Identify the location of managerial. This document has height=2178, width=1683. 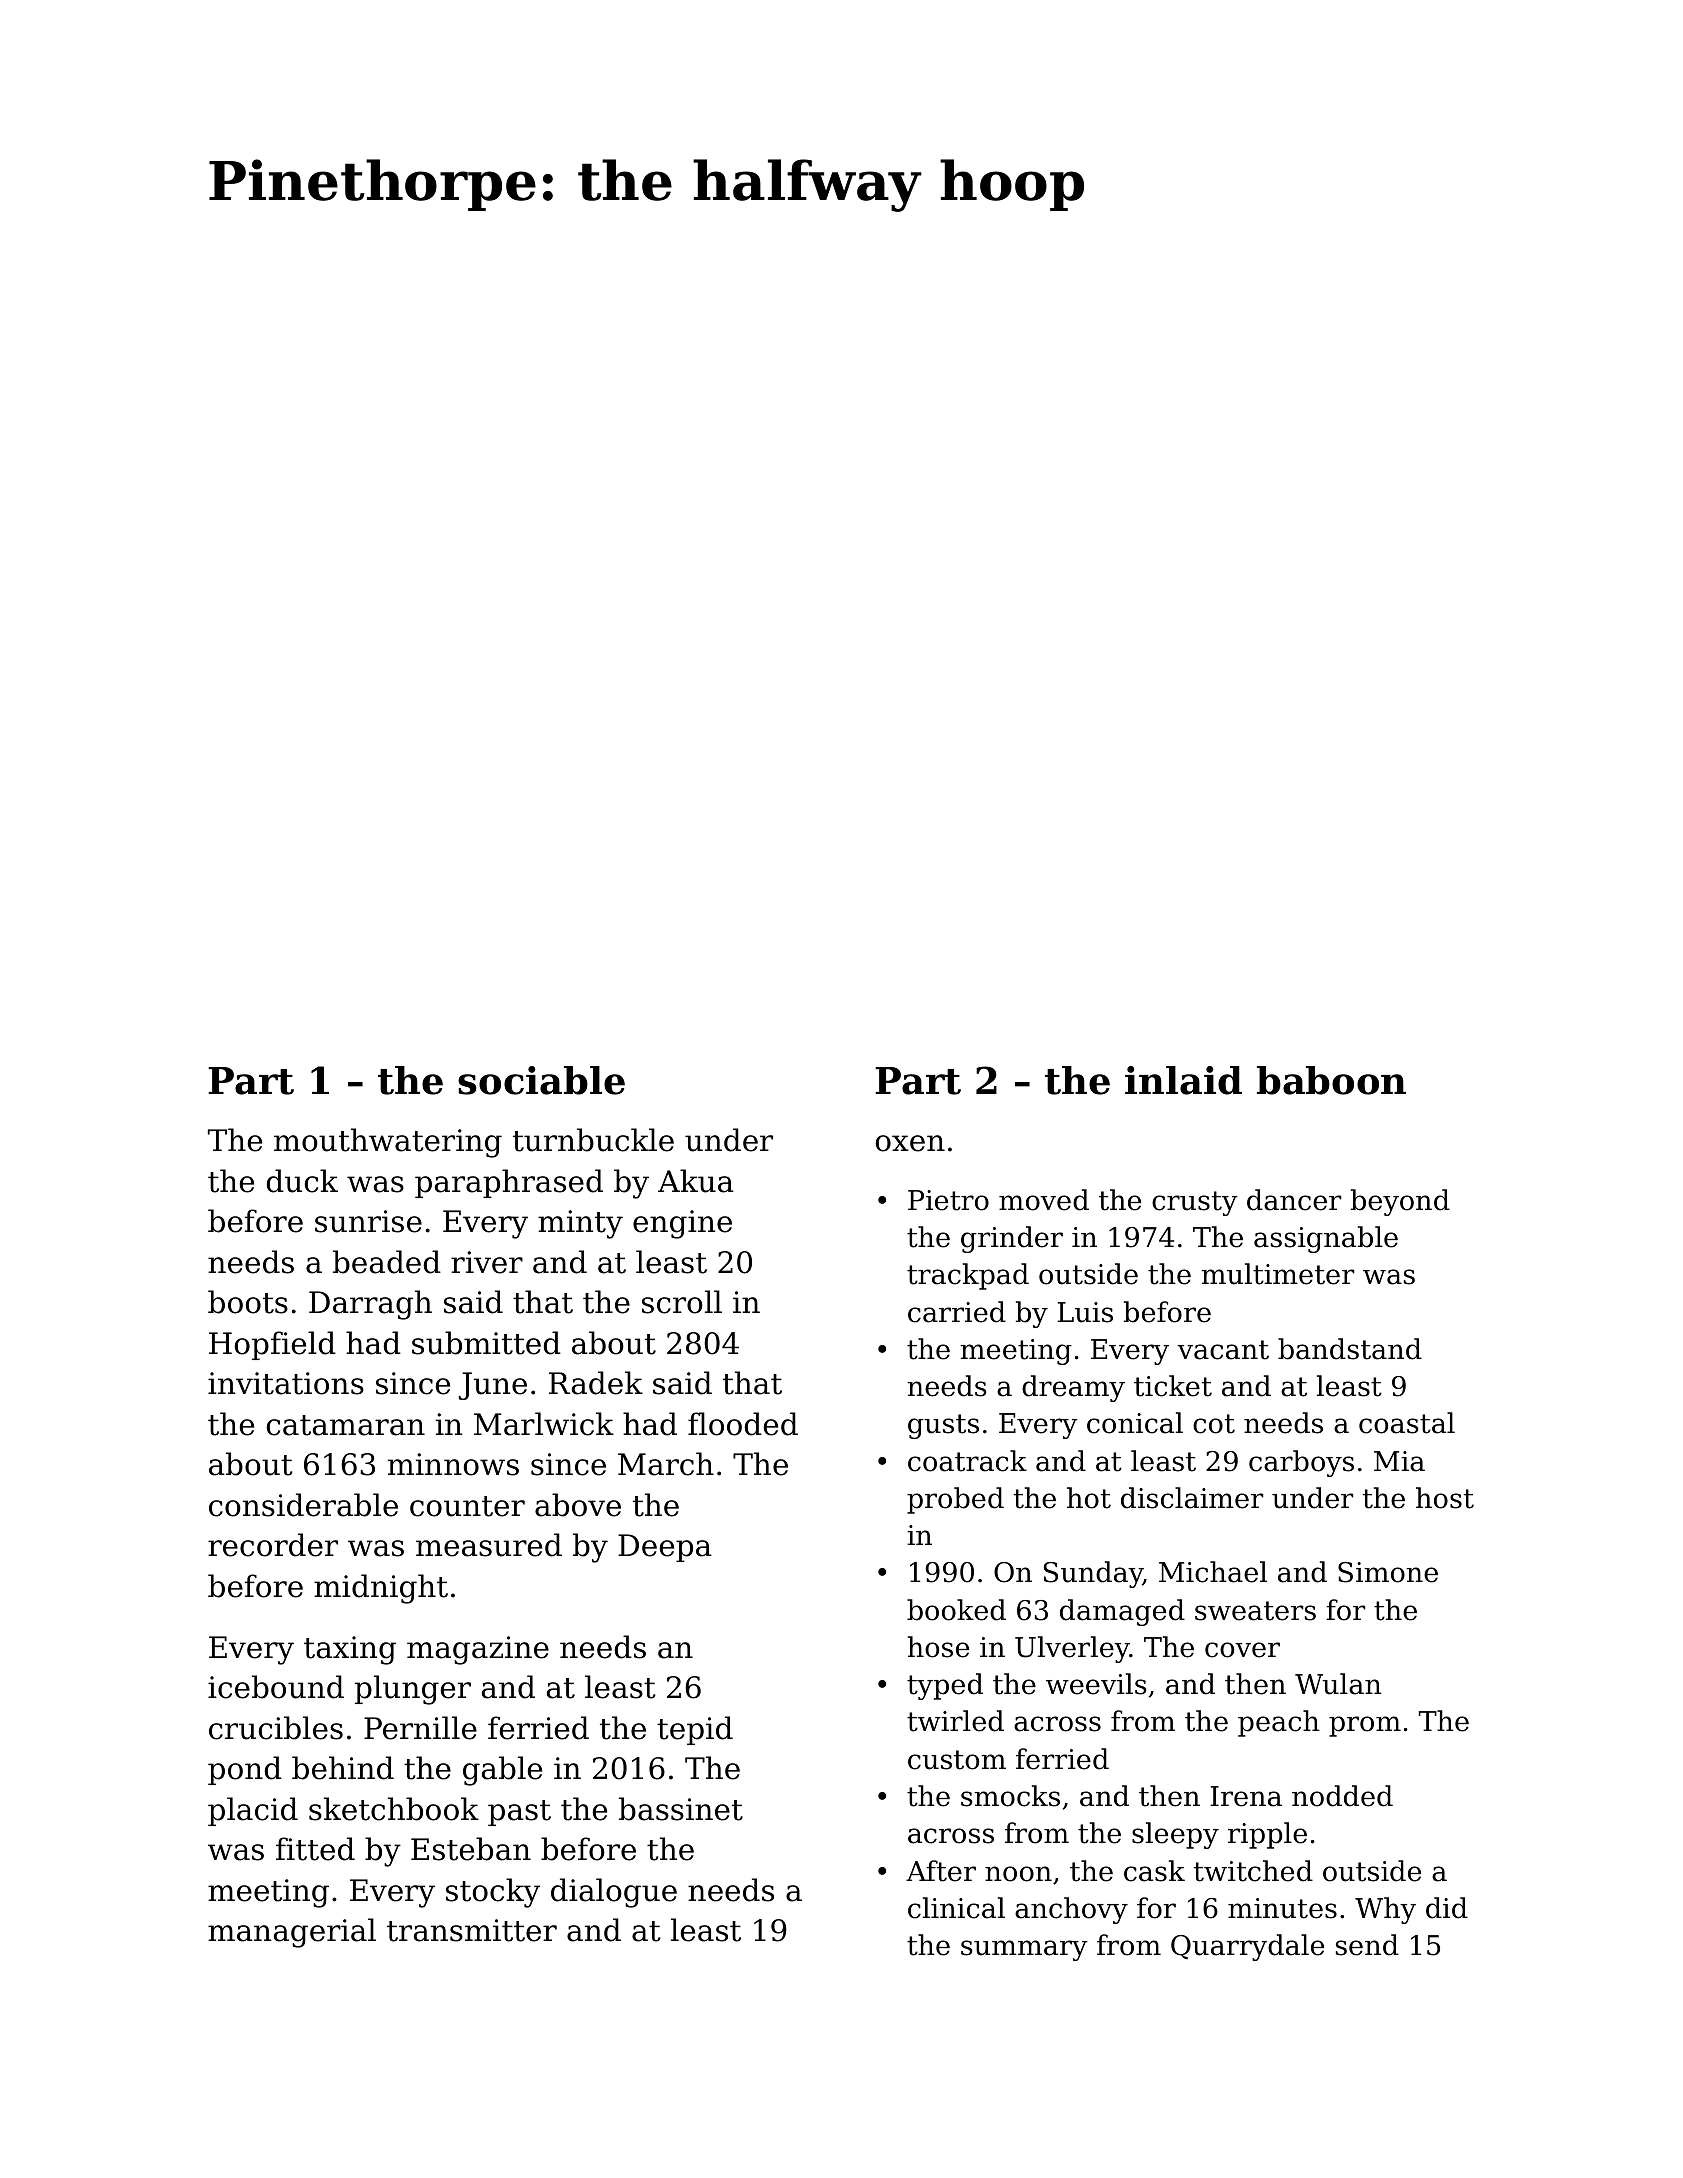
(292, 1933).
